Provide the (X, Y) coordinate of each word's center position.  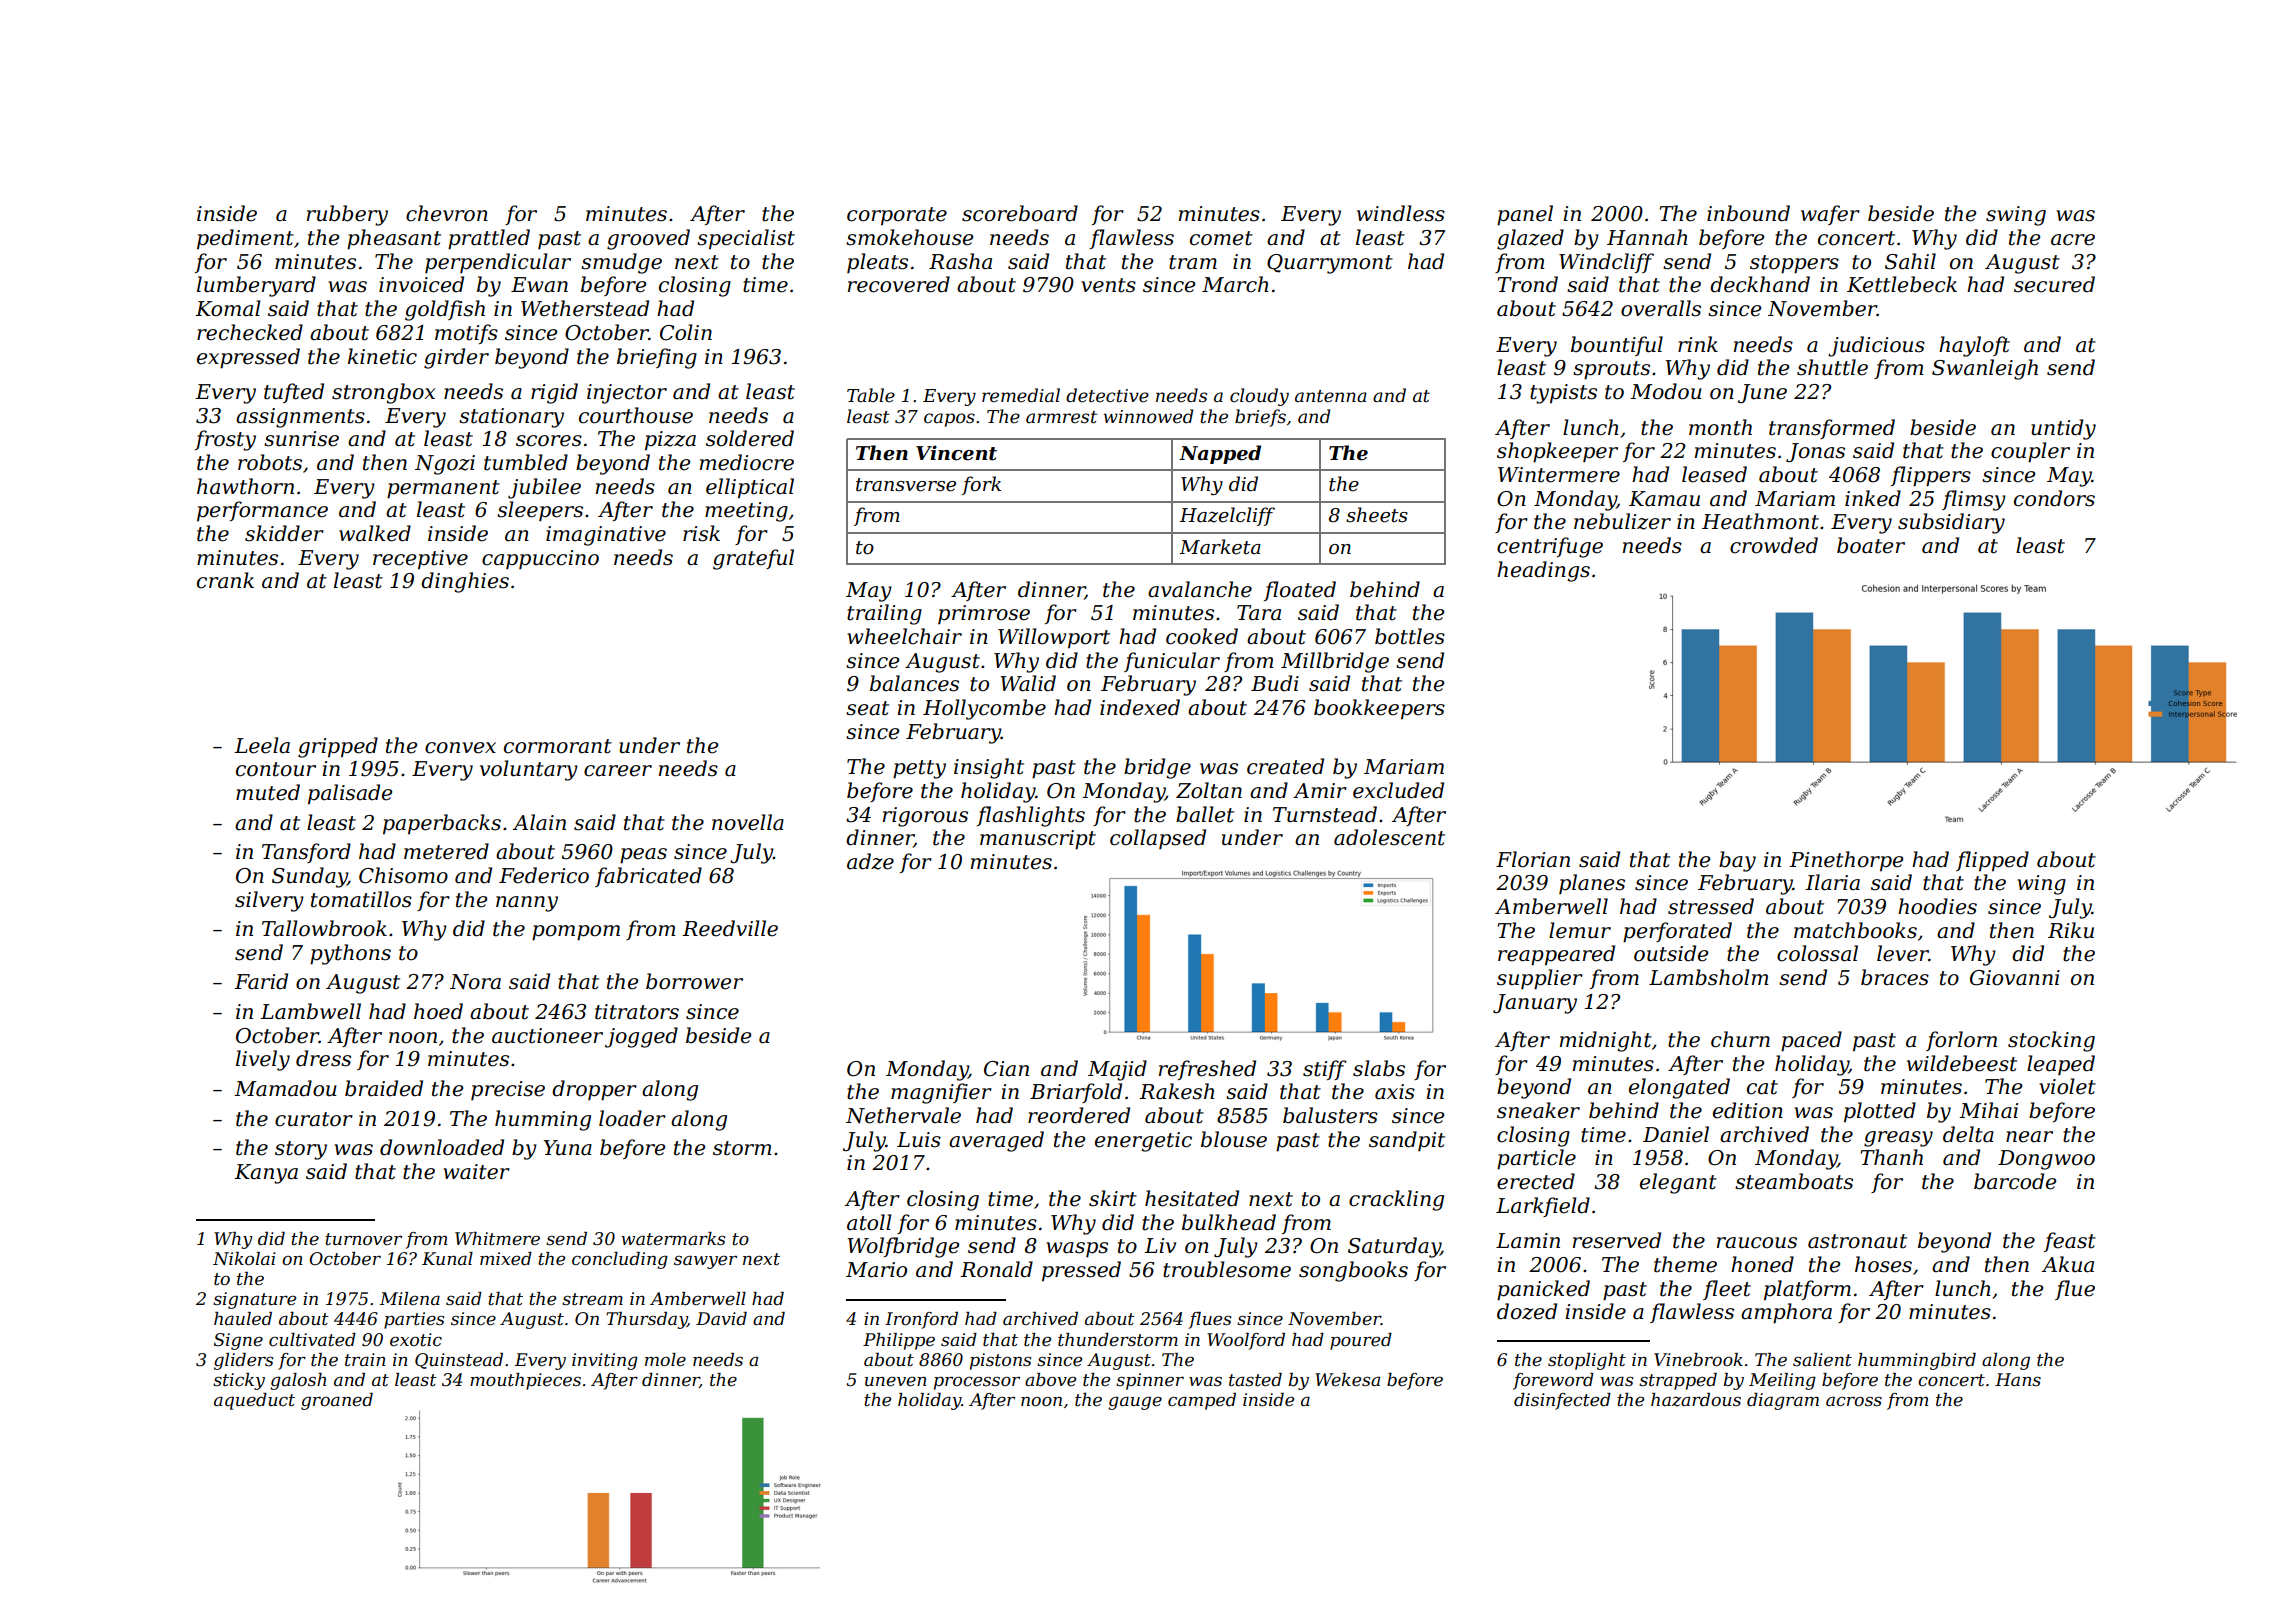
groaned (337, 1401)
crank (225, 580)
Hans (2018, 1379)
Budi (1275, 683)
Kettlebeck (1902, 284)
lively (263, 1060)
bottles (1410, 636)
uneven (896, 1381)
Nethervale (903, 1115)
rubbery (347, 215)
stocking (2051, 1041)
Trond (1528, 284)
